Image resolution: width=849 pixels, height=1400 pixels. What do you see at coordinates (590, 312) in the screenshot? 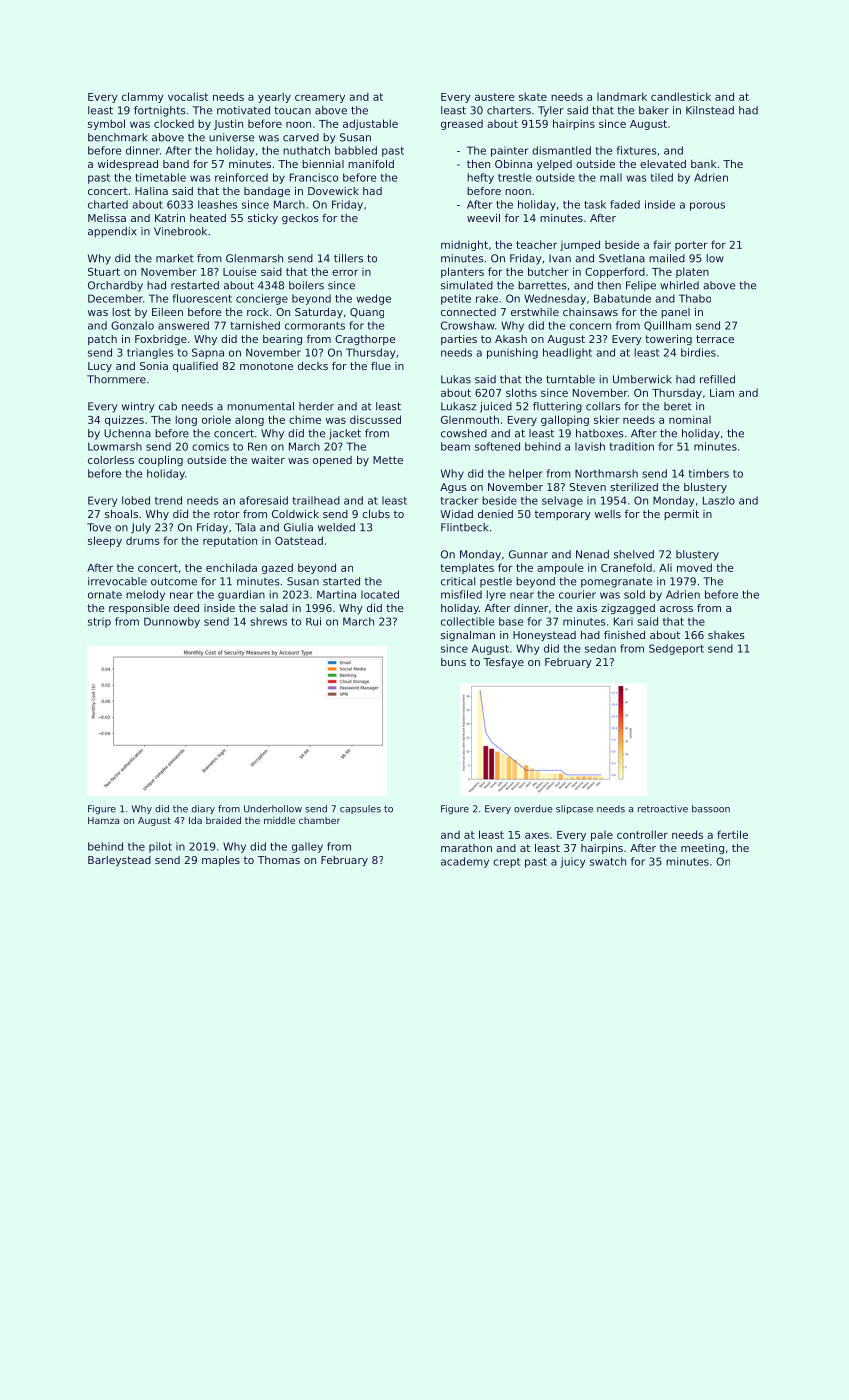
I see `chainsaws` at bounding box center [590, 312].
